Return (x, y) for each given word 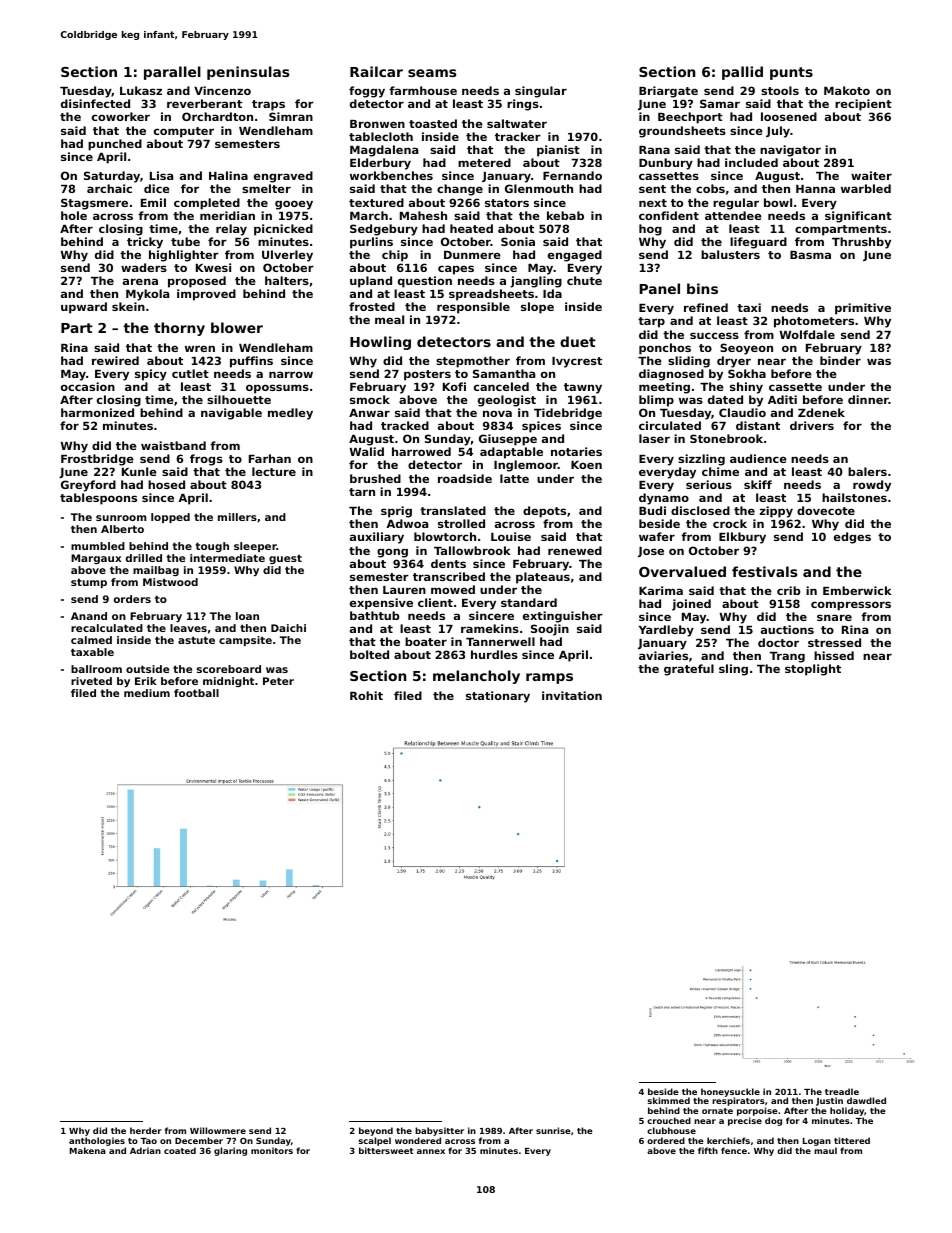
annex (431, 1151)
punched (115, 145)
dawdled (866, 1100)
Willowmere (218, 1130)
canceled (501, 386)
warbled (866, 188)
